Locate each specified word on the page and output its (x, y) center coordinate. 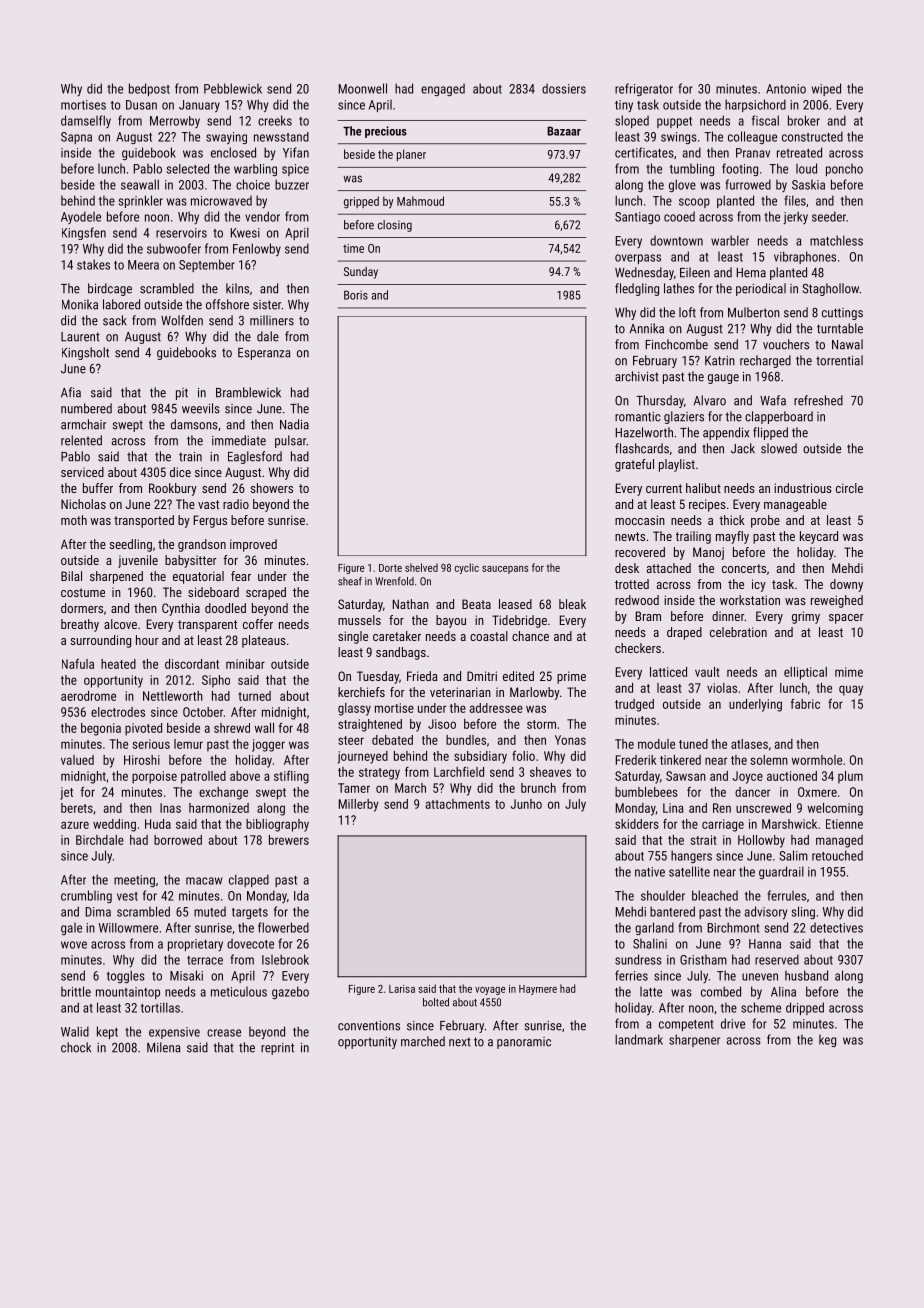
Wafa (773, 400)
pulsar (291, 441)
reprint (277, 1049)
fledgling (637, 289)
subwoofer (174, 248)
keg (827, 1040)
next (460, 1042)
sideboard (213, 592)
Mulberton (754, 312)
